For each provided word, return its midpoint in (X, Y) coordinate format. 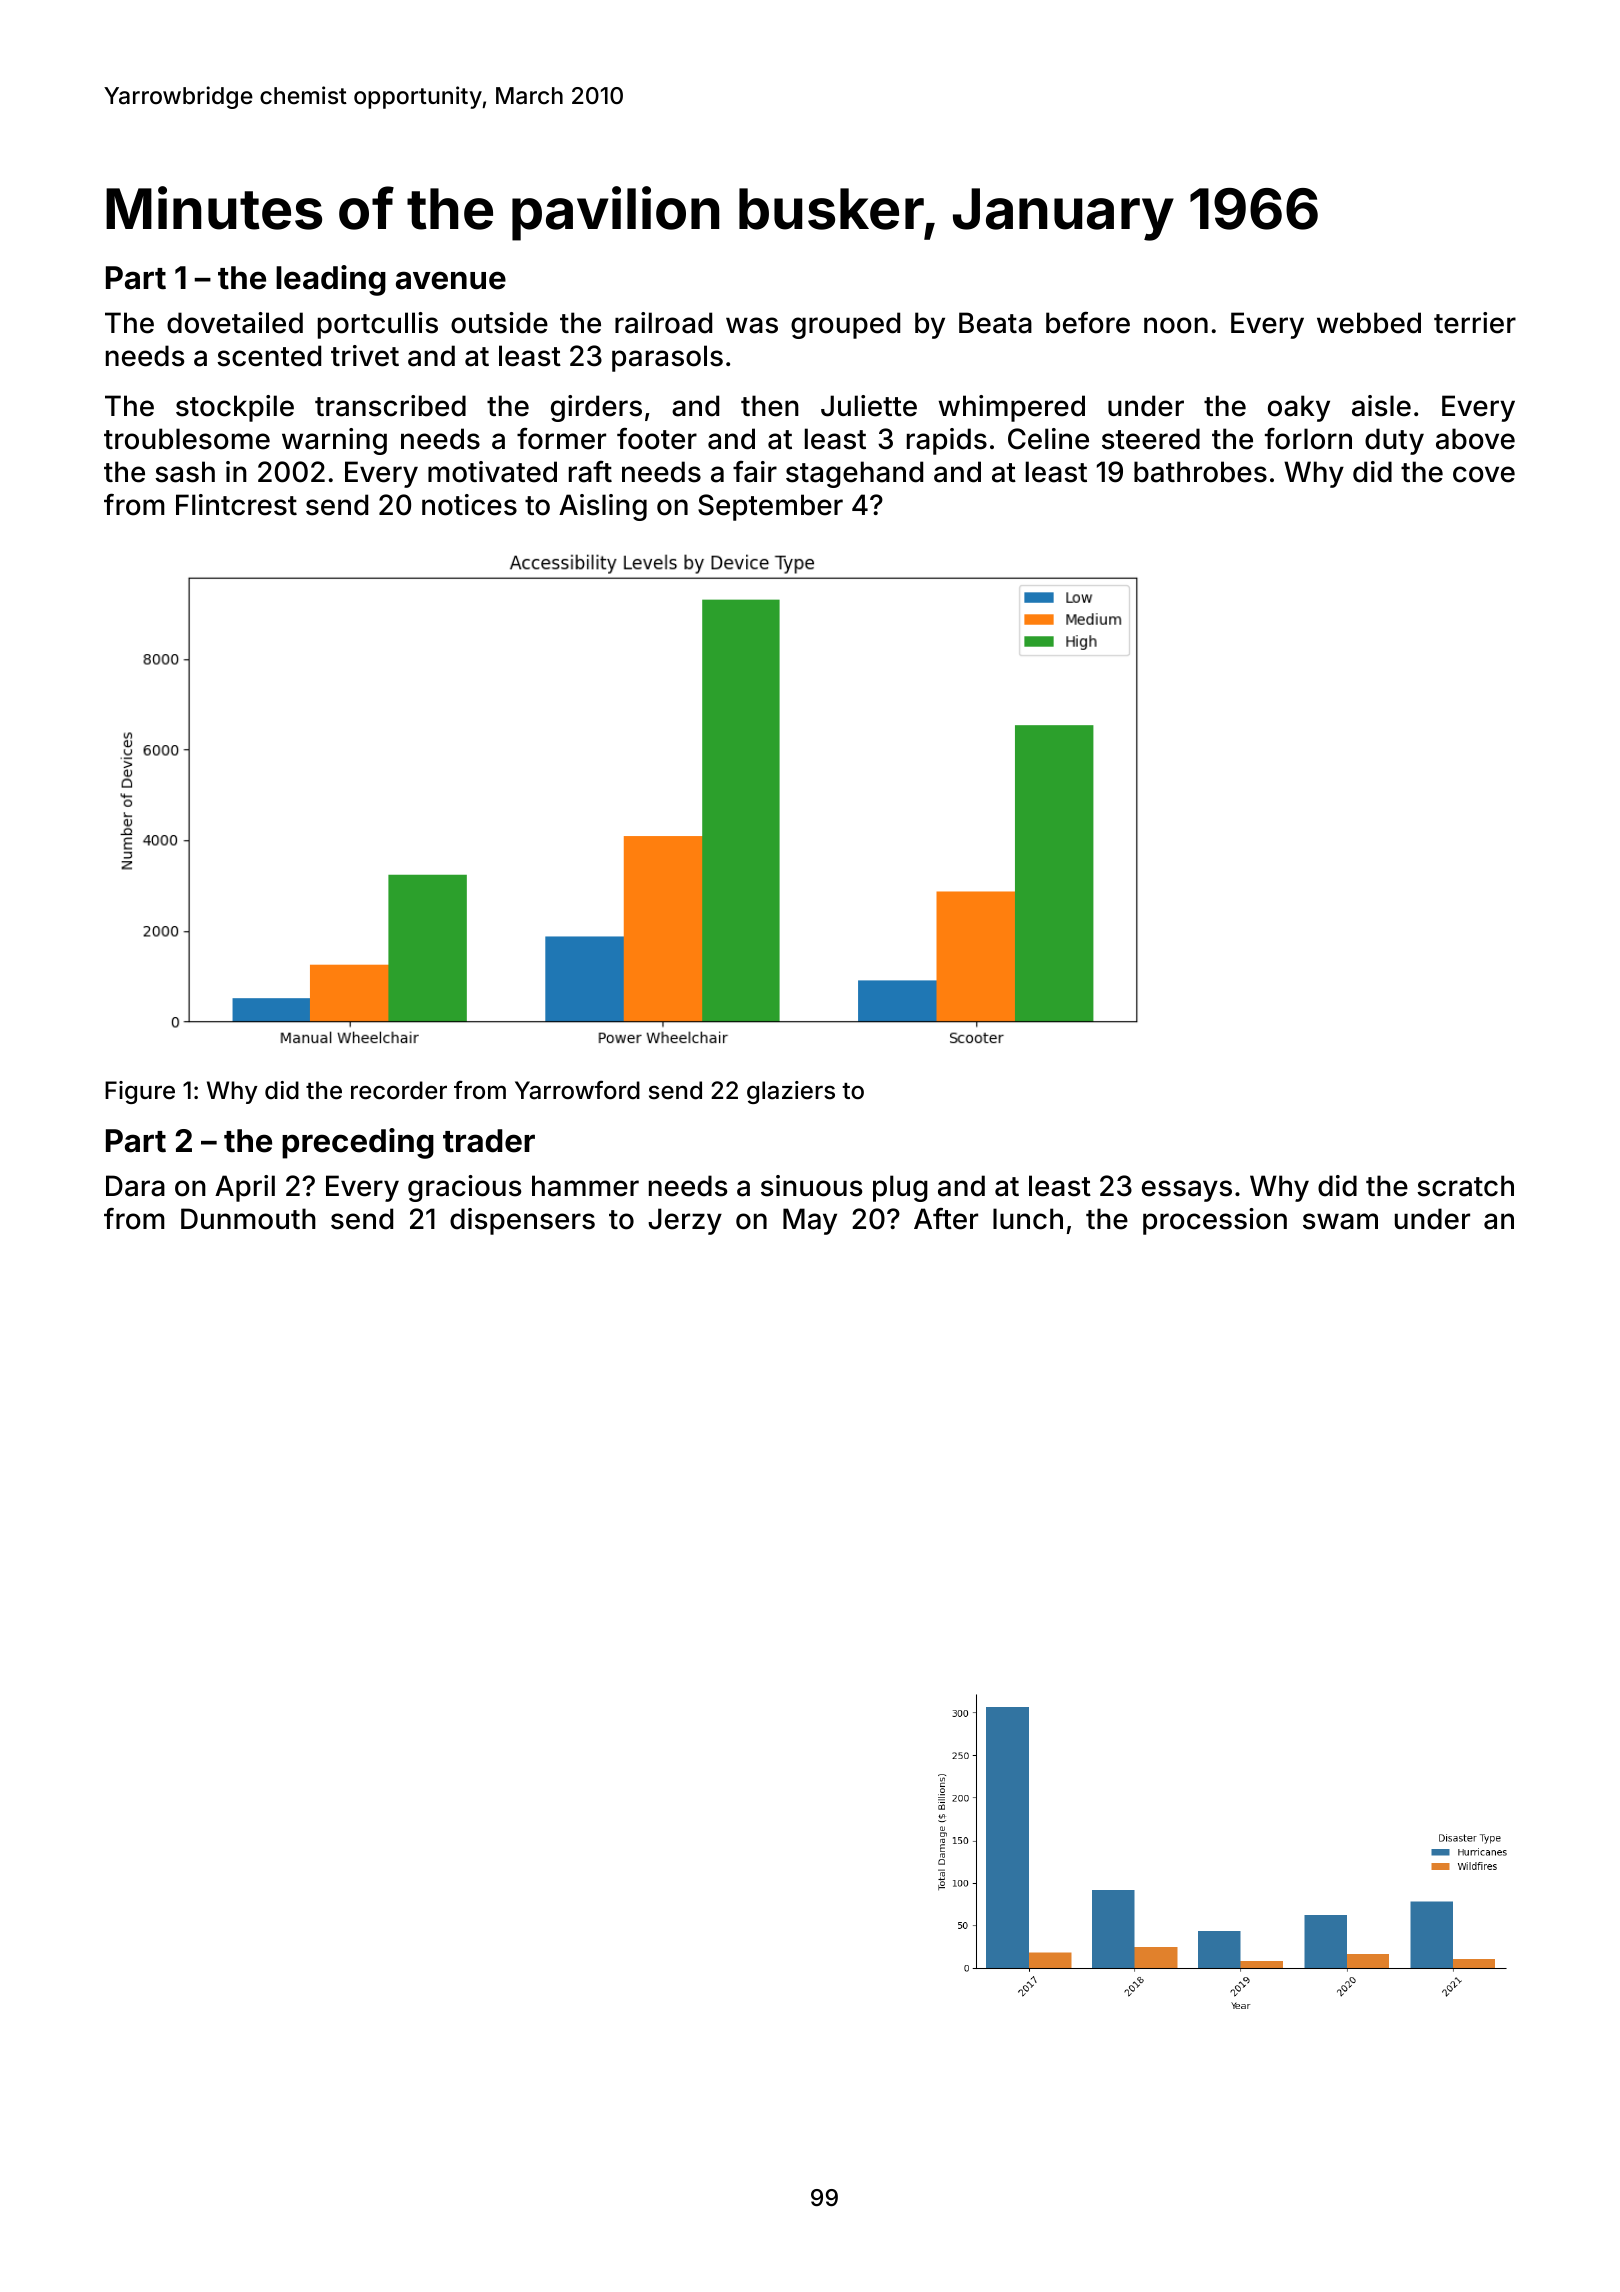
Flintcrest (236, 505)
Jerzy (685, 1221)
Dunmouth (248, 1219)
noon (1176, 325)
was (752, 325)
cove (1484, 474)
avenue (451, 280)
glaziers (791, 1092)
